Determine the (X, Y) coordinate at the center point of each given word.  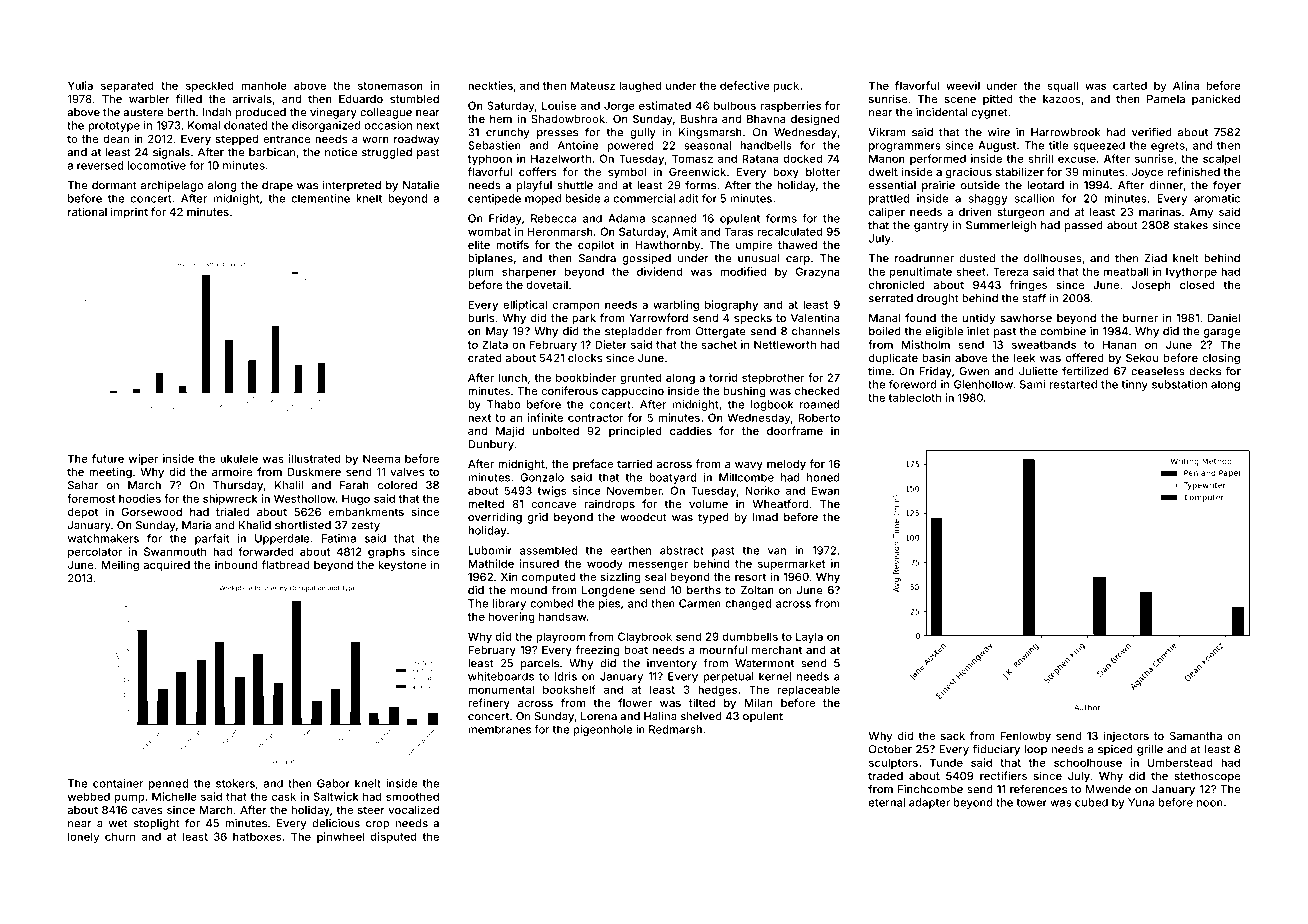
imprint (129, 213)
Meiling (120, 566)
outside (980, 185)
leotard (1046, 185)
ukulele (239, 458)
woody (605, 564)
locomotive (157, 165)
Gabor (333, 783)
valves (407, 472)
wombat (489, 231)
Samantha (1196, 735)
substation (1179, 384)
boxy (786, 173)
